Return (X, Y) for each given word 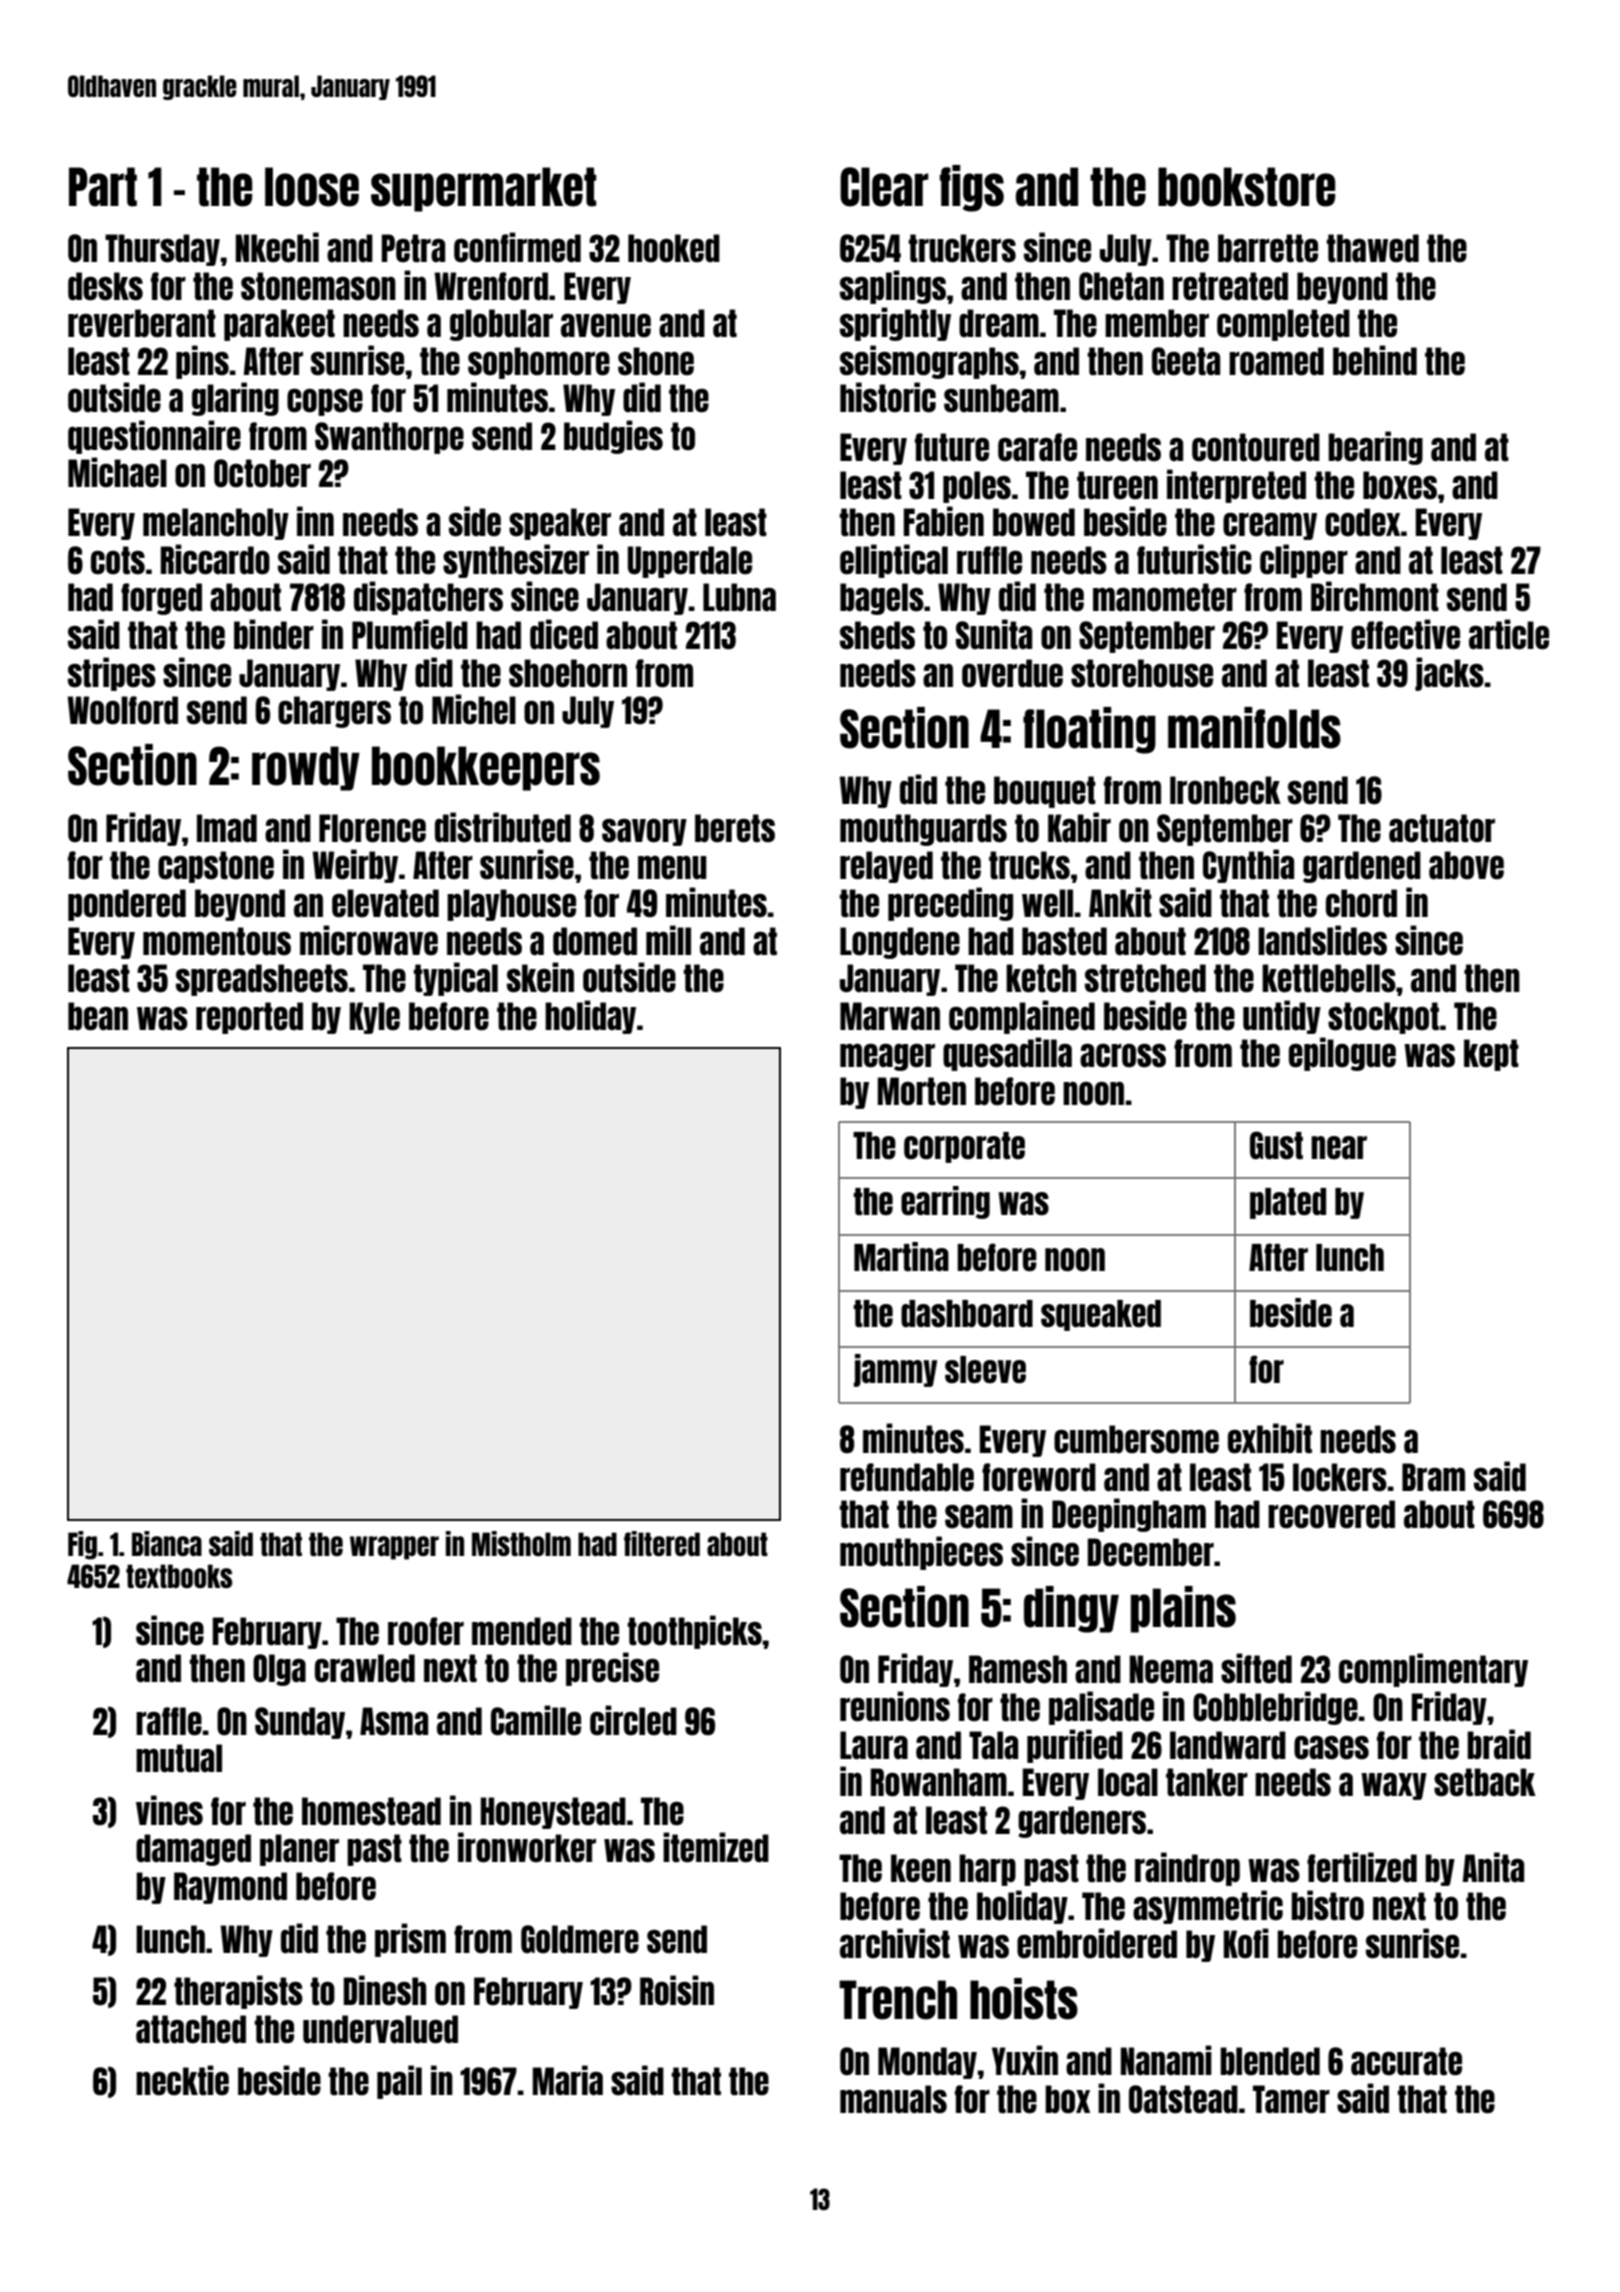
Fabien (944, 521)
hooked (674, 248)
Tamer (1291, 2099)
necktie (182, 2080)
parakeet (279, 325)
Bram (1433, 1477)
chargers (334, 712)
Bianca (167, 1543)
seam (979, 1517)
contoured (1256, 447)
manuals (893, 2099)
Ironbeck (1225, 790)
